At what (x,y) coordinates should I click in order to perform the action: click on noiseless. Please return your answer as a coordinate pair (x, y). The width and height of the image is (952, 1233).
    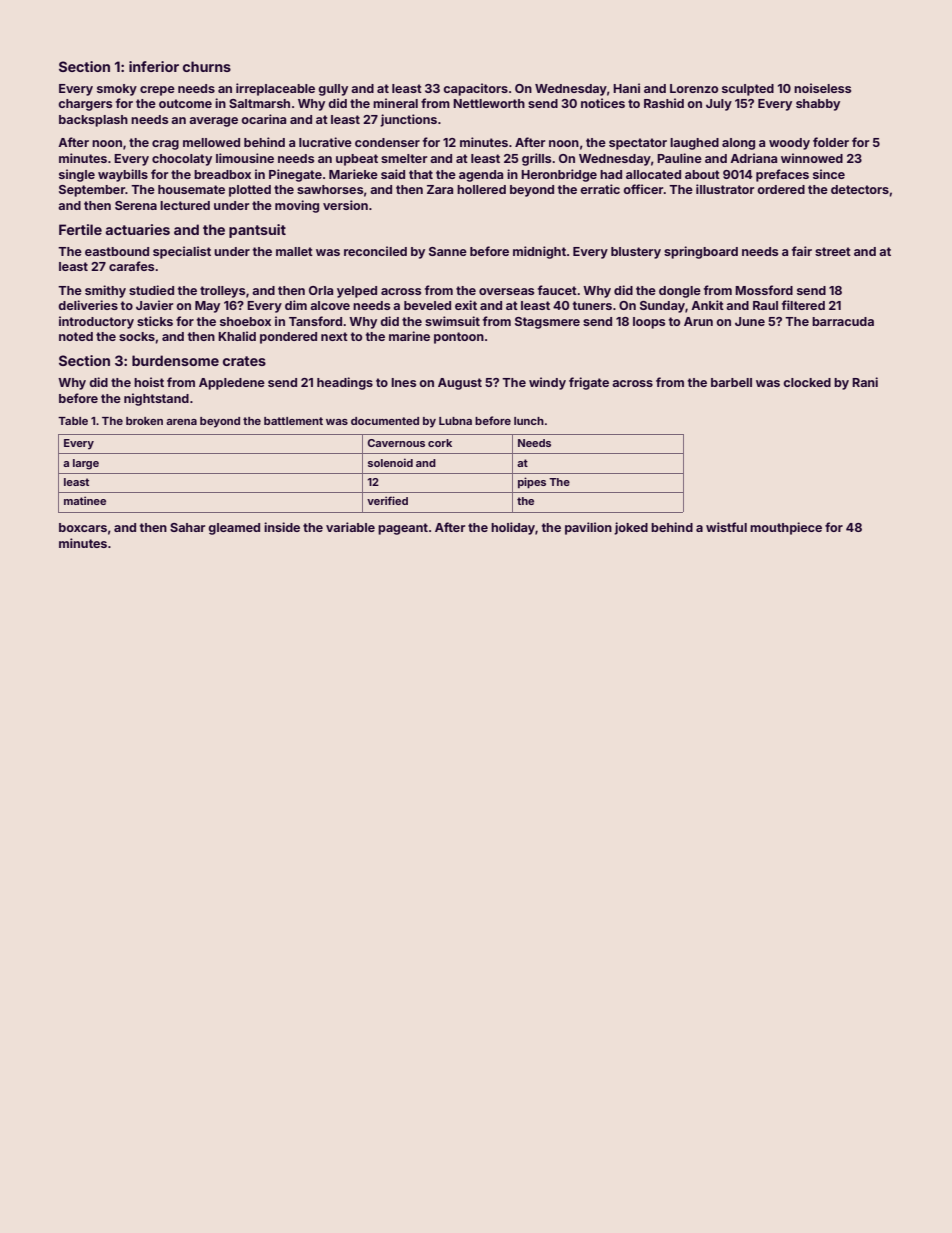
    Looking at the image, I should click on (822, 88).
